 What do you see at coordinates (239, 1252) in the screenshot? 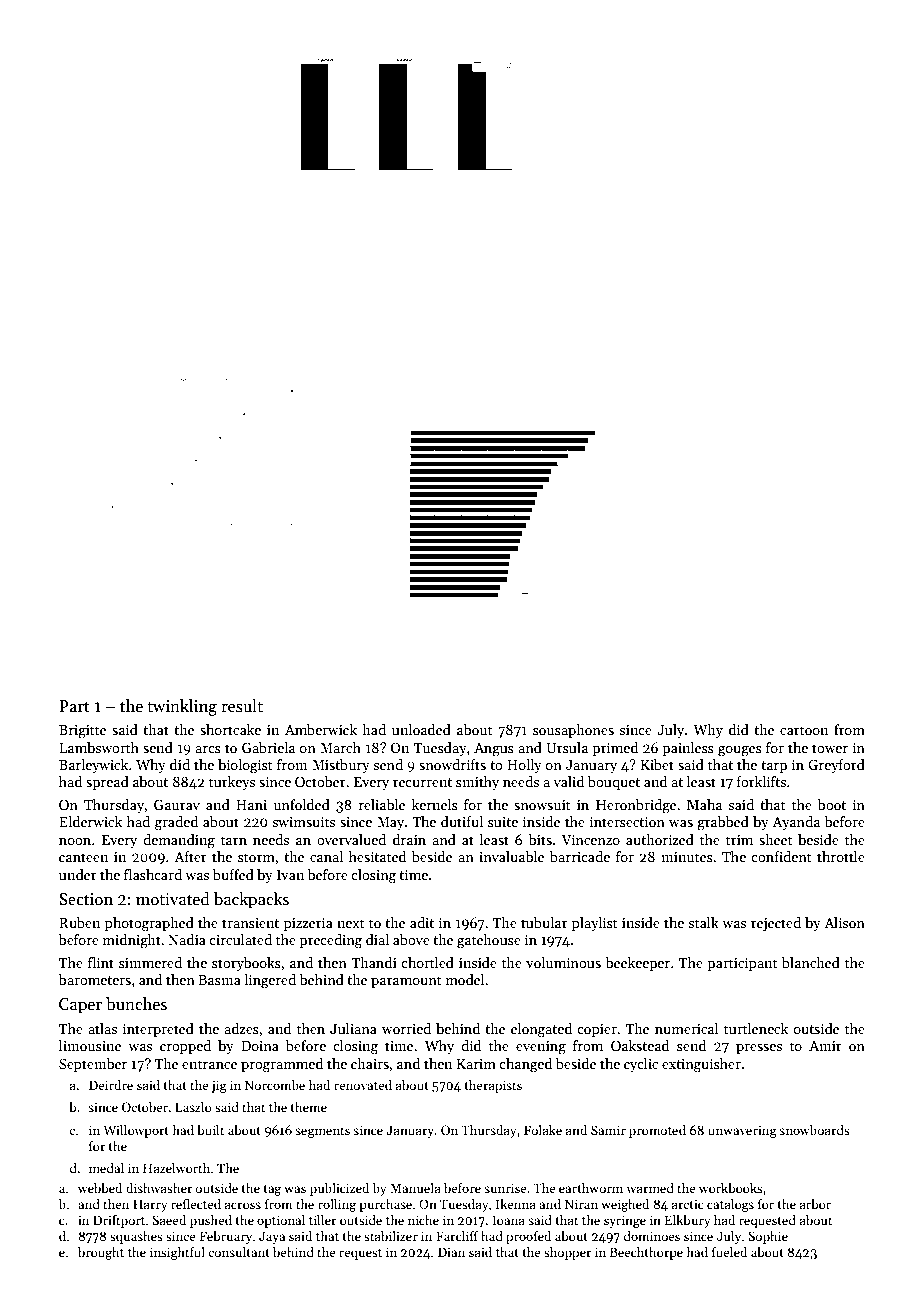
I see `consultant` at bounding box center [239, 1252].
